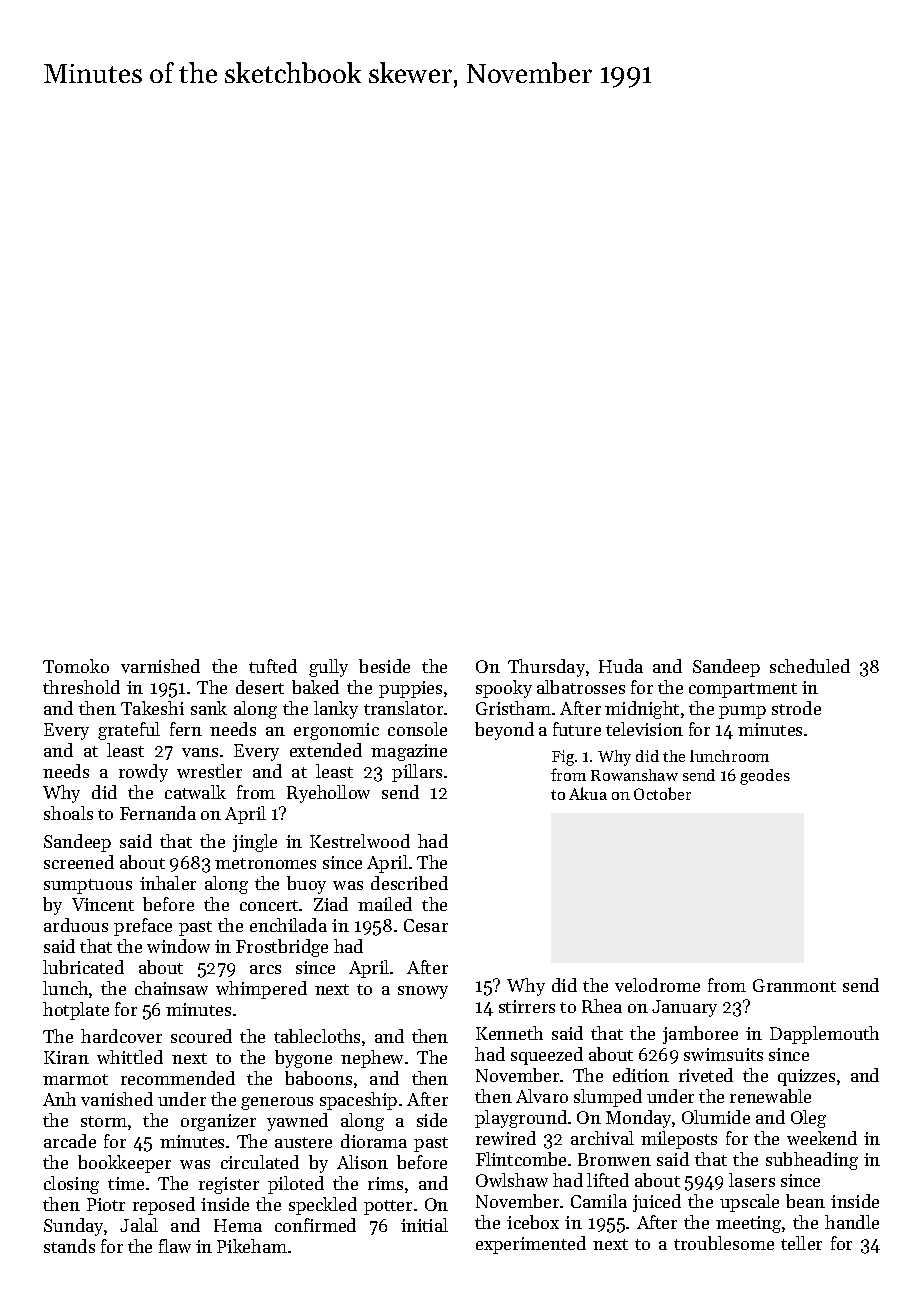 The image size is (924, 1308). What do you see at coordinates (602, 1138) in the screenshot?
I see `archival` at bounding box center [602, 1138].
